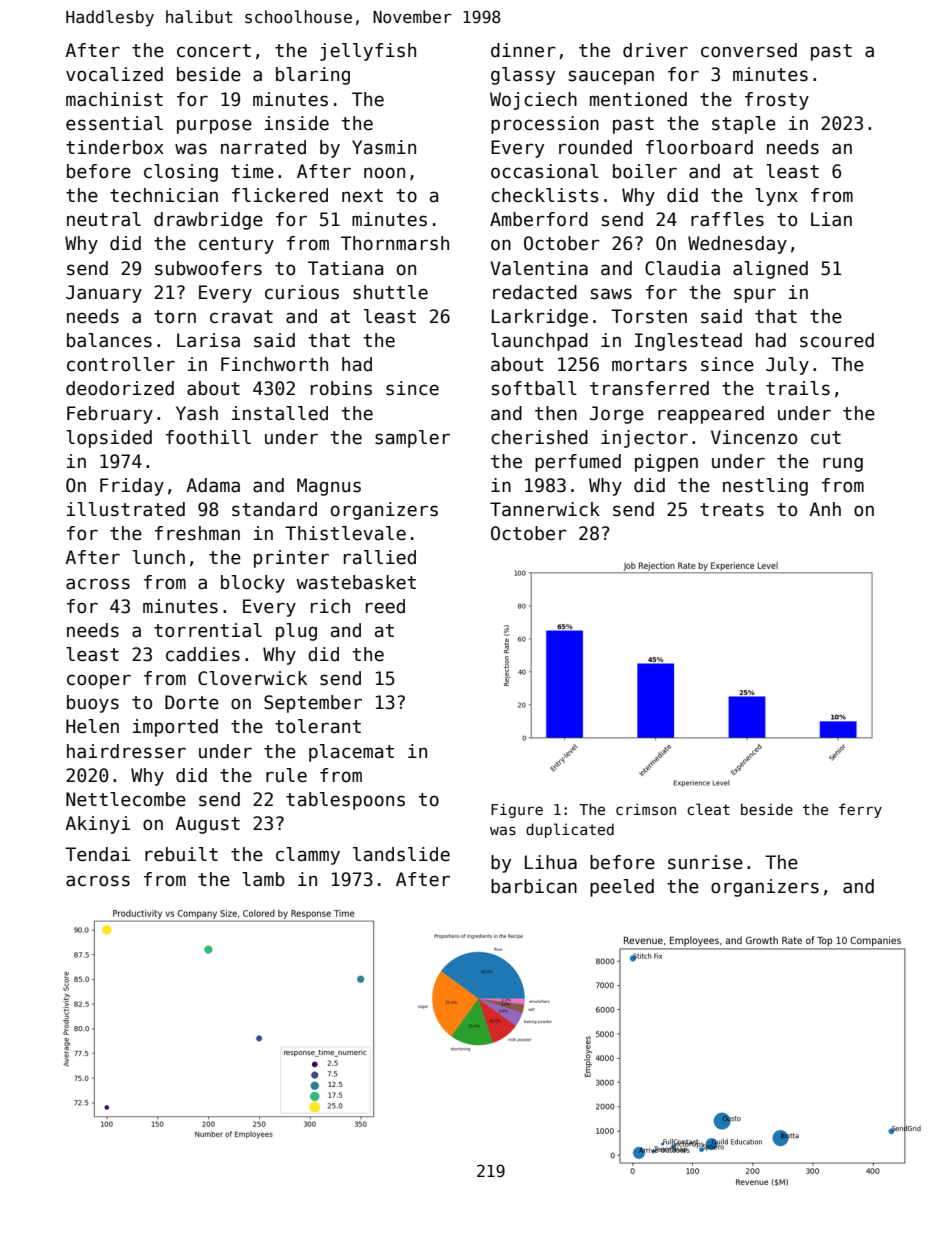  I want to click on crimson, so click(646, 809).
